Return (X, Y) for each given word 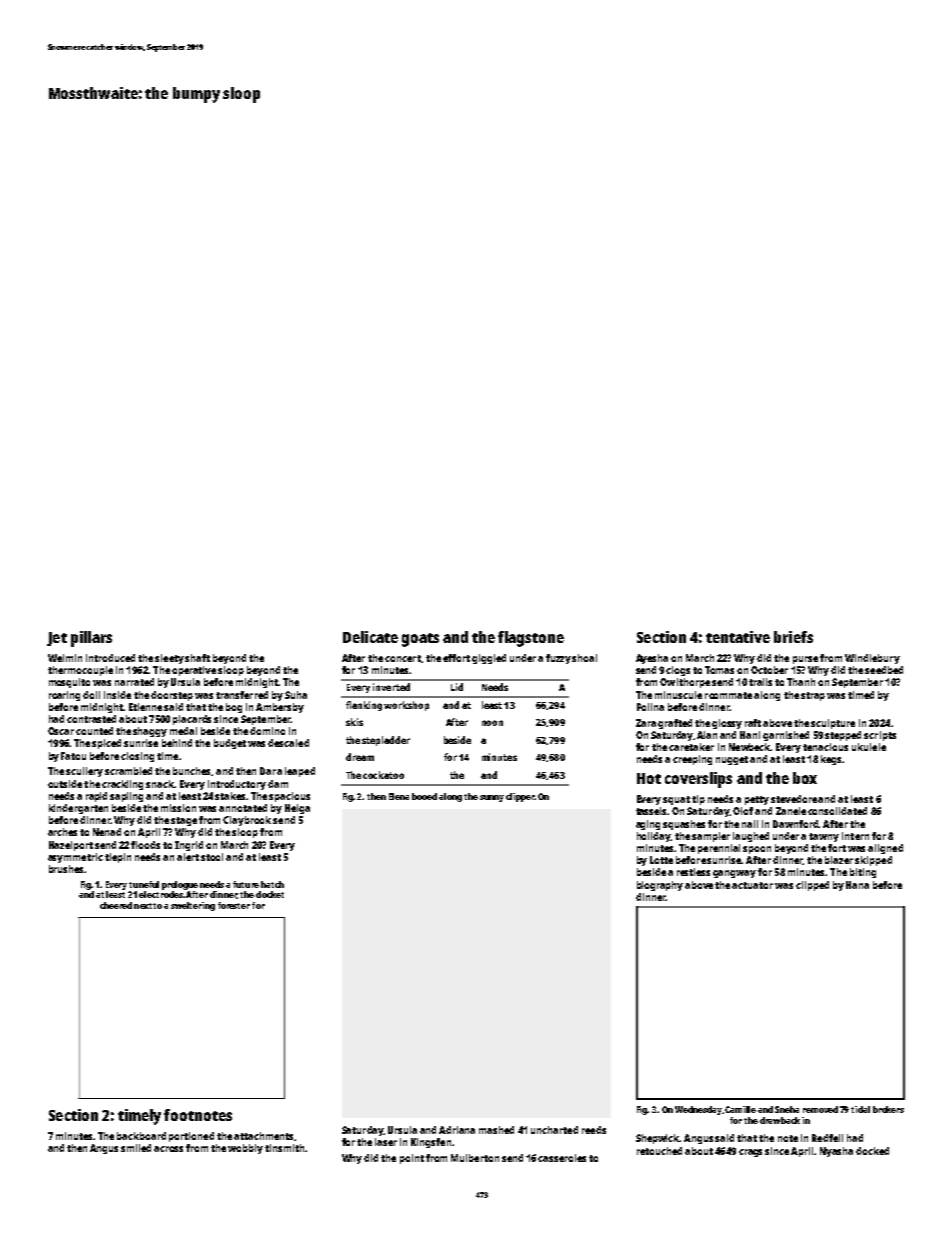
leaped (300, 772)
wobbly (245, 1149)
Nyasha (836, 1152)
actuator (752, 885)
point (412, 1159)
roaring (64, 696)
